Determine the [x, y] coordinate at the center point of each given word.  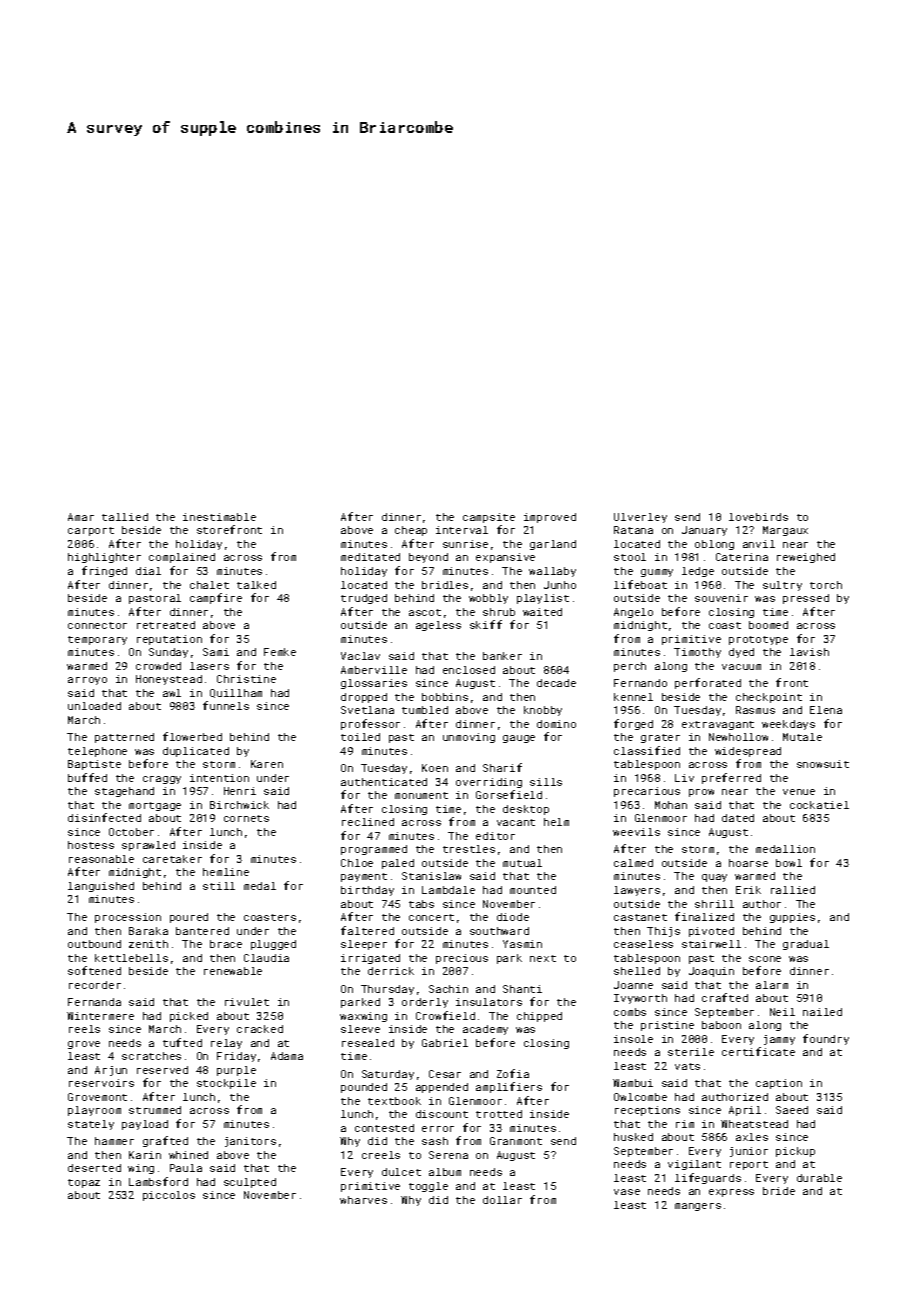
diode [513, 917]
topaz [84, 1183]
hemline [226, 872]
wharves [363, 1200]
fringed [104, 571]
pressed [806, 599]
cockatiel [819, 805]
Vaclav [360, 656]
